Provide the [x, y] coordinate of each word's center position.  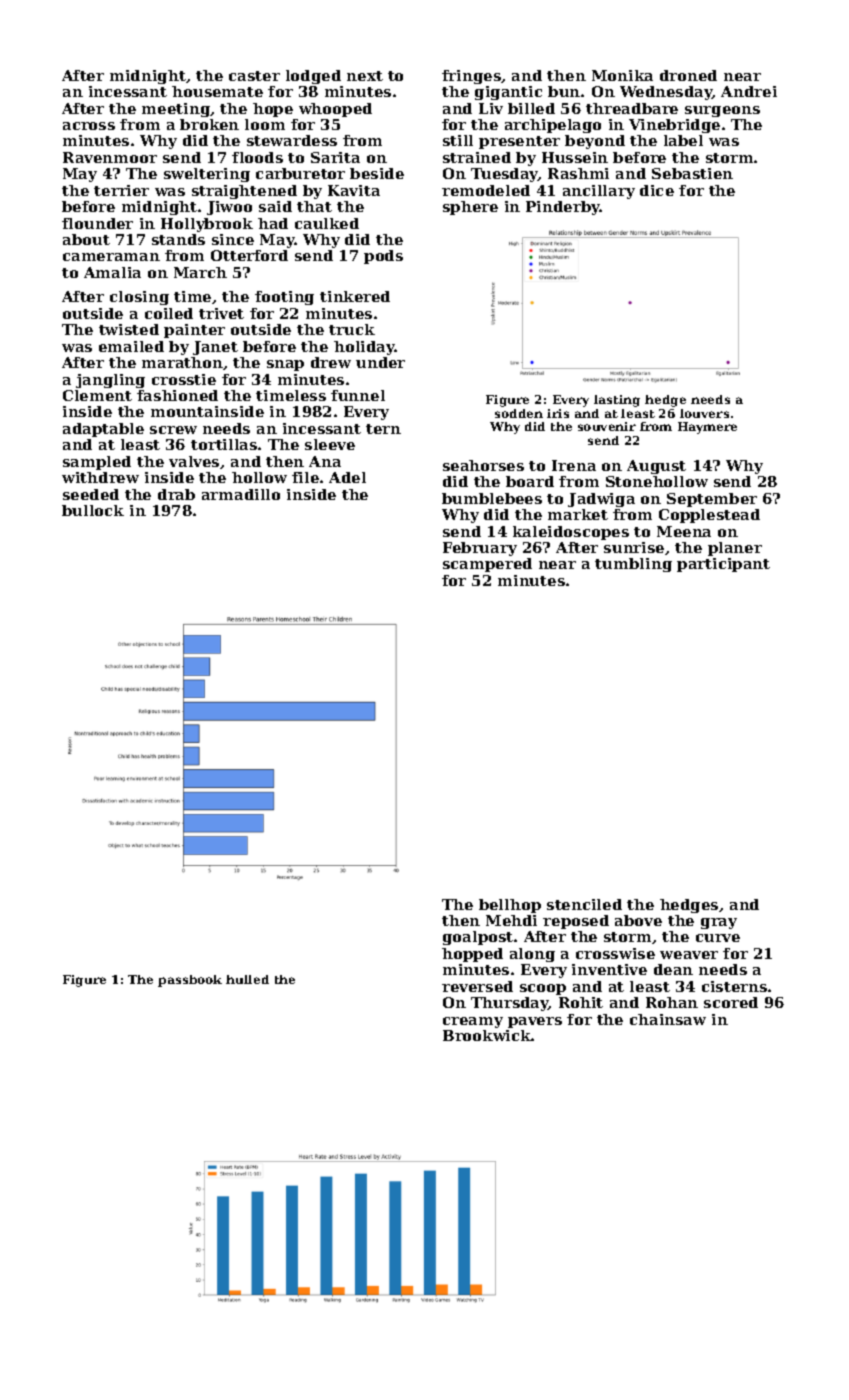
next [365, 76]
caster [254, 76]
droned [688, 75]
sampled [97, 463]
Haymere [707, 428]
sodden [519, 413]
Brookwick [487, 1035]
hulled [247, 979]
